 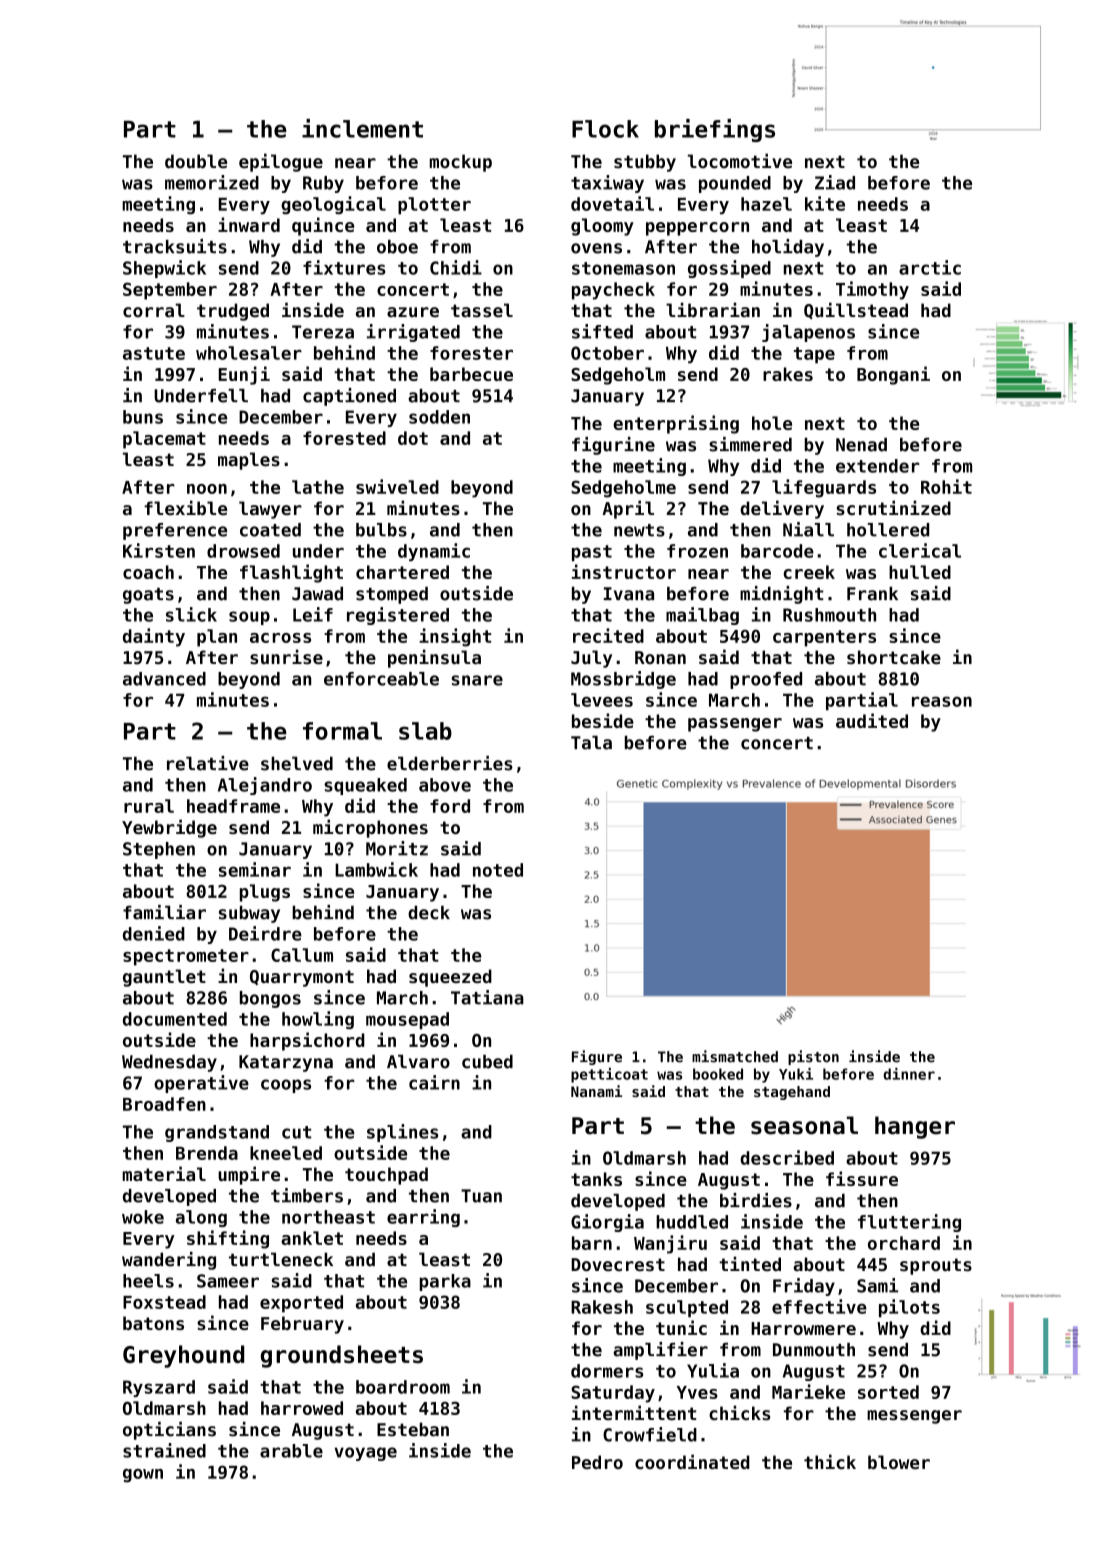 I want to click on voyage, so click(x=365, y=1454).
